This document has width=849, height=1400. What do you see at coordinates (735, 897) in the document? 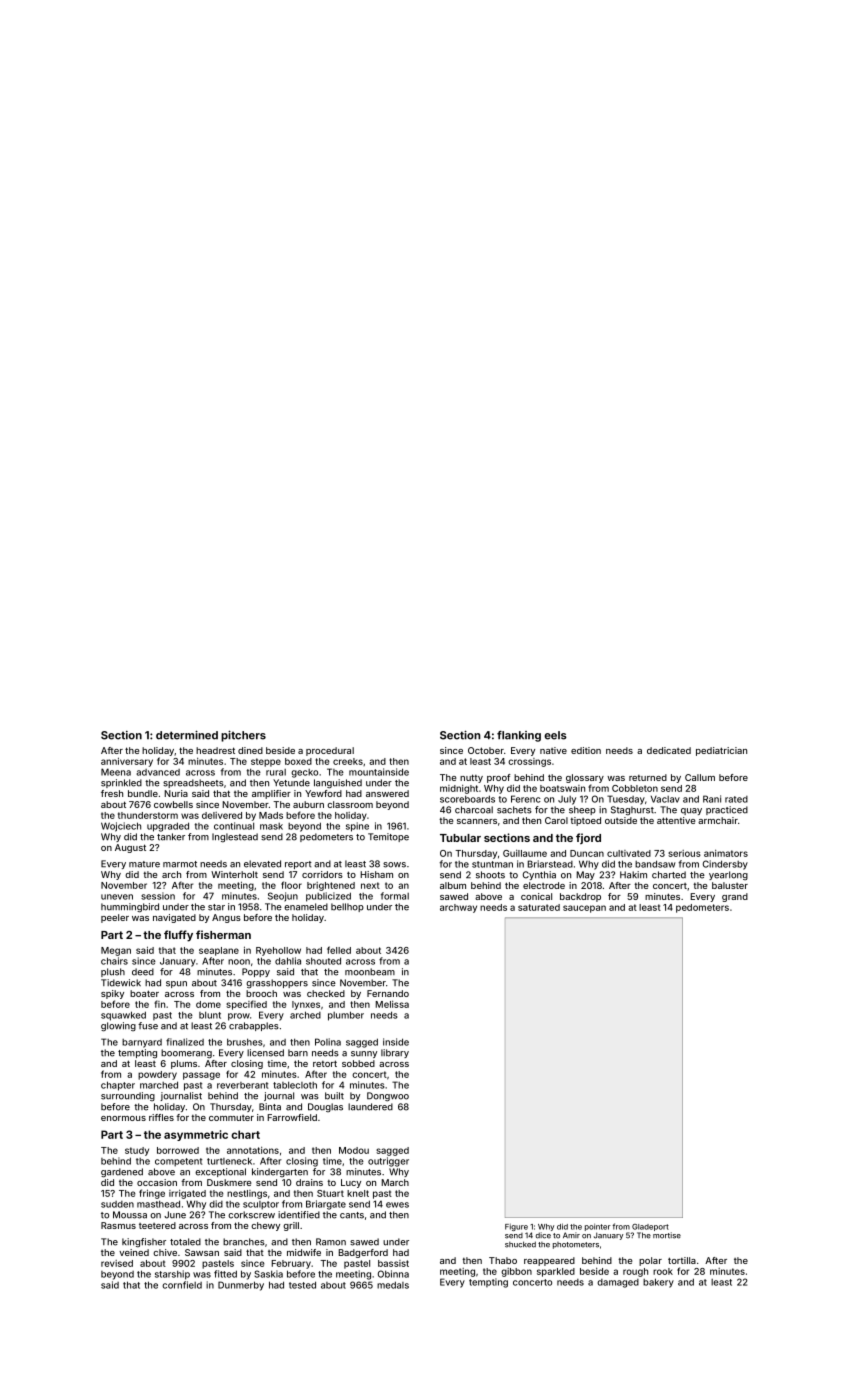
I see `grand` at bounding box center [735, 897].
